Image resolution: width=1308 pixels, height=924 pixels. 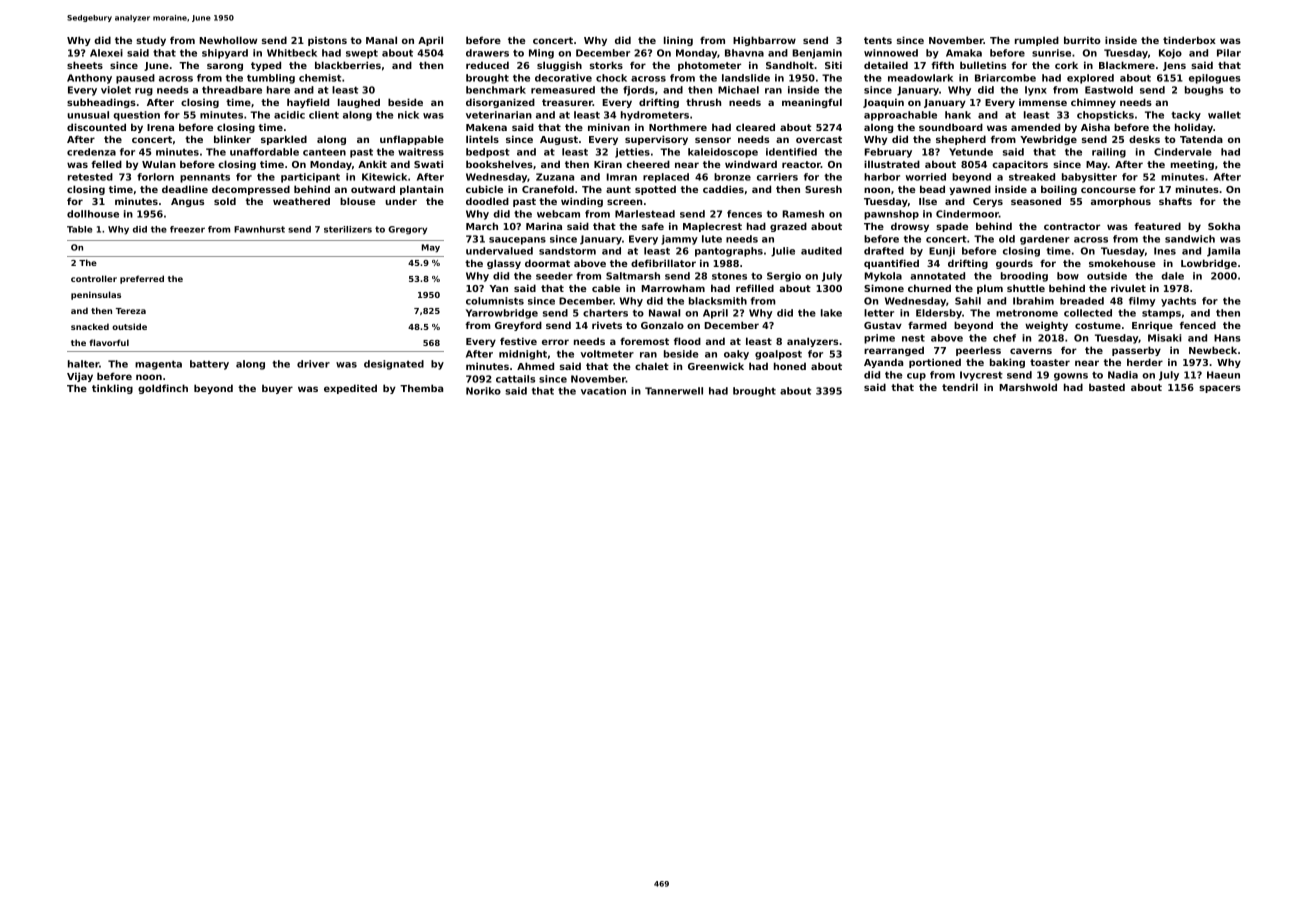 I want to click on Yarrowbridge, so click(x=502, y=314).
